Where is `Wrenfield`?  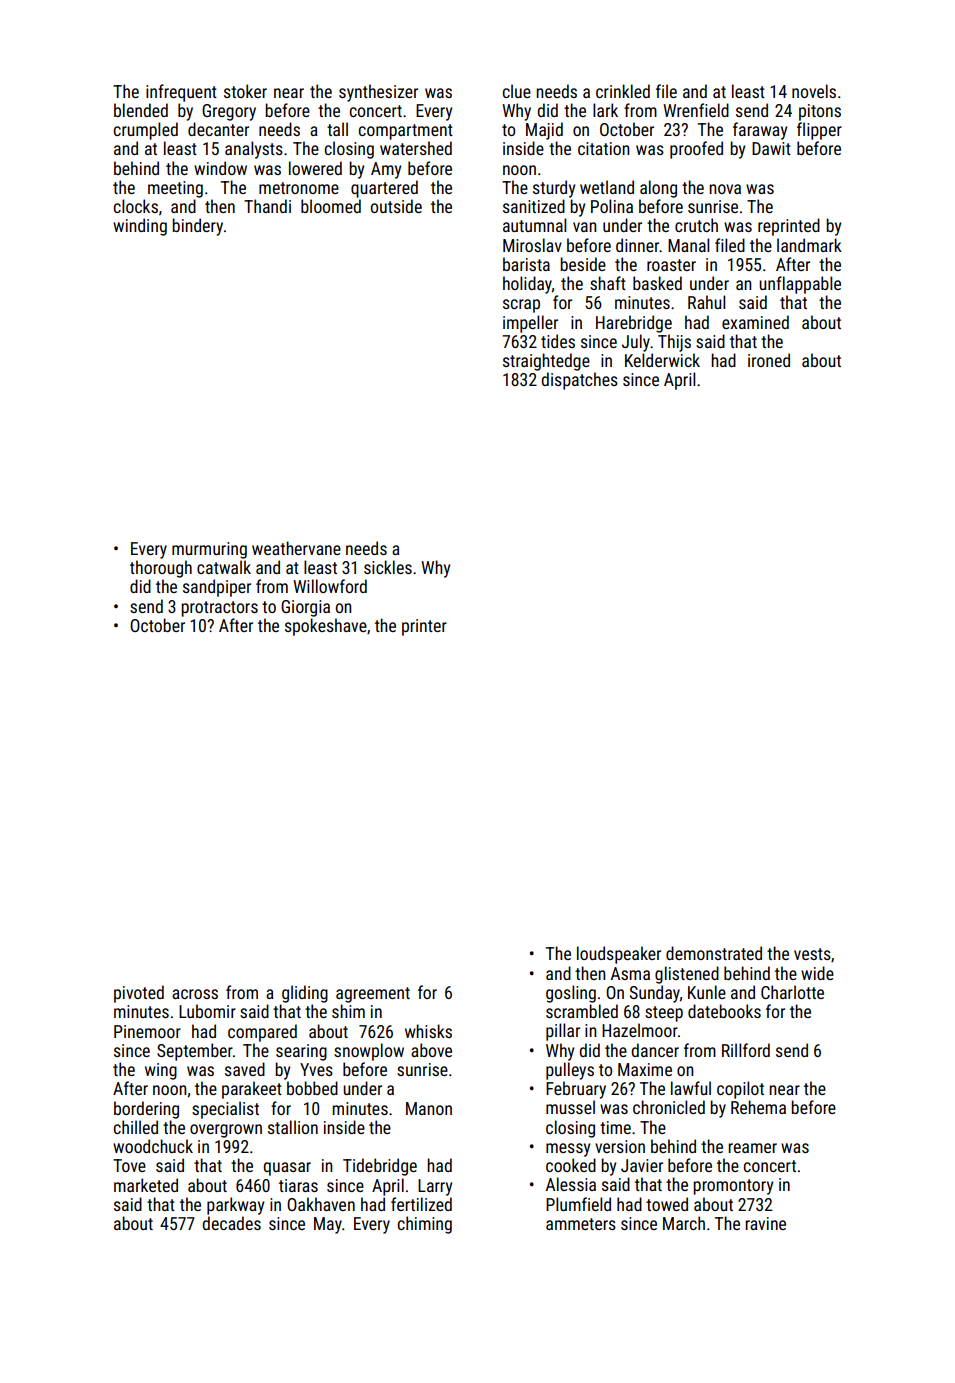 Wrenfield is located at coordinates (696, 110).
